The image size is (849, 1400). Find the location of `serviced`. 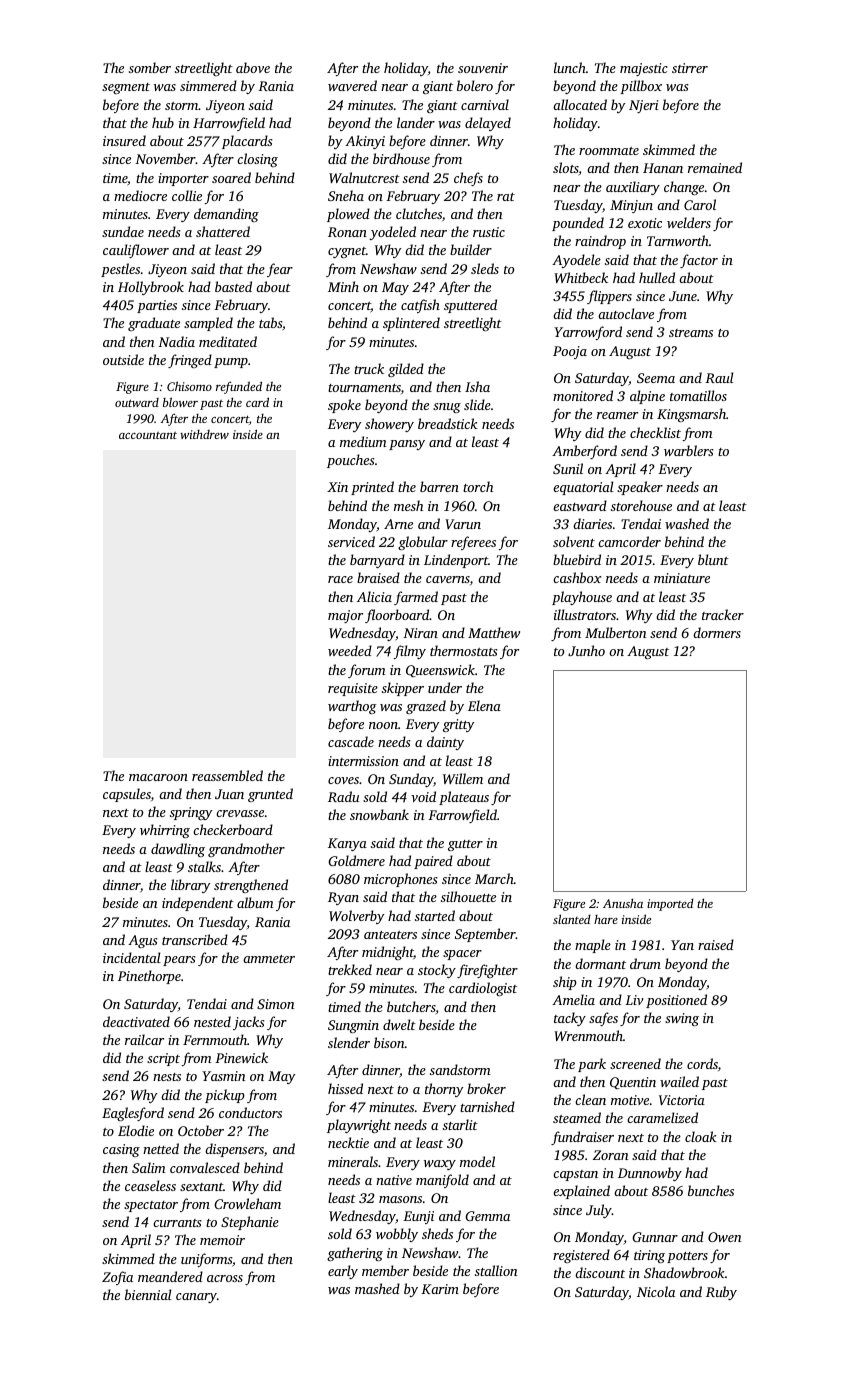

serviced is located at coordinates (351, 541).
